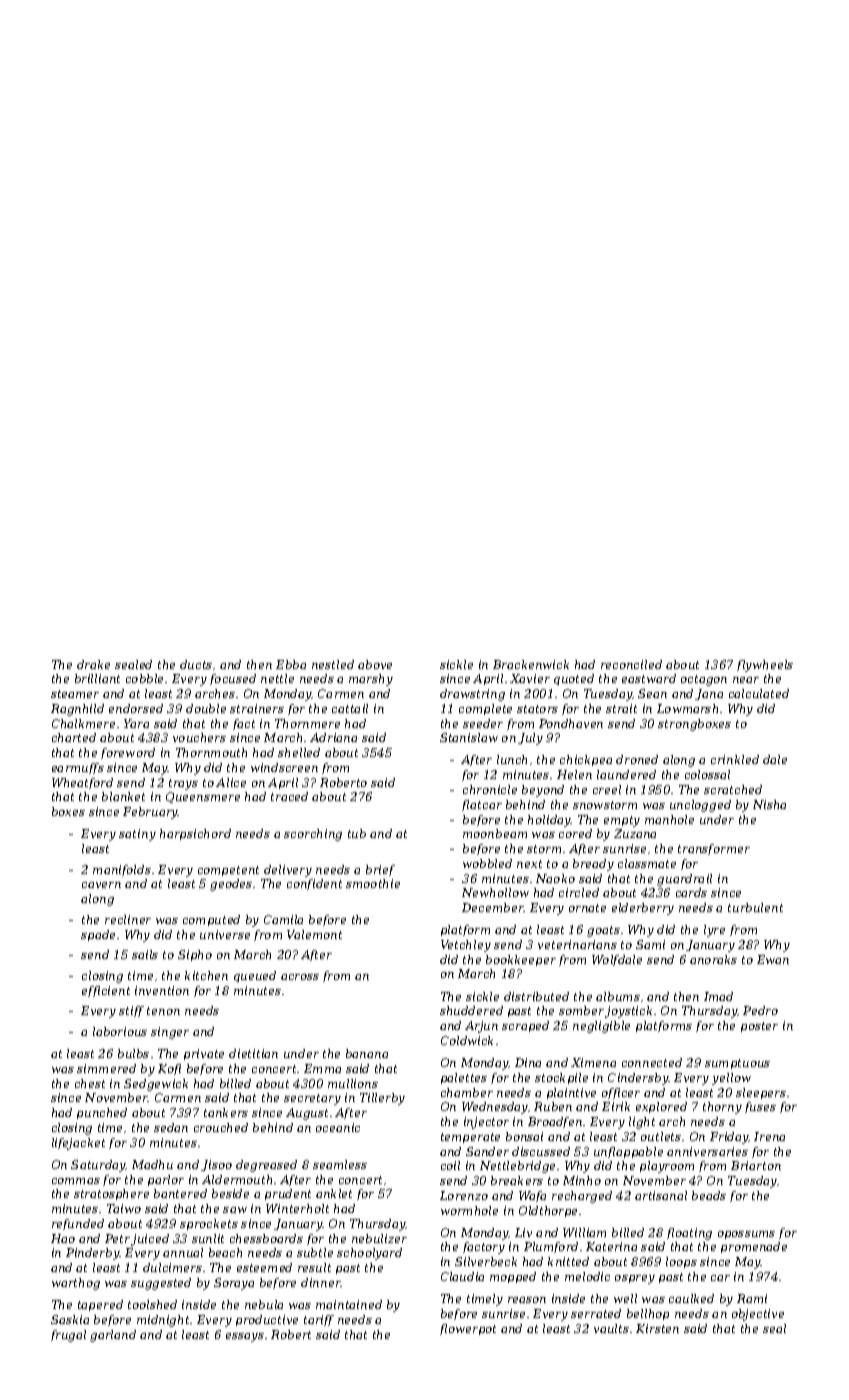 The image size is (849, 1400). Describe the element at coordinates (264, 1267) in the screenshot. I see `esteemed` at that location.
